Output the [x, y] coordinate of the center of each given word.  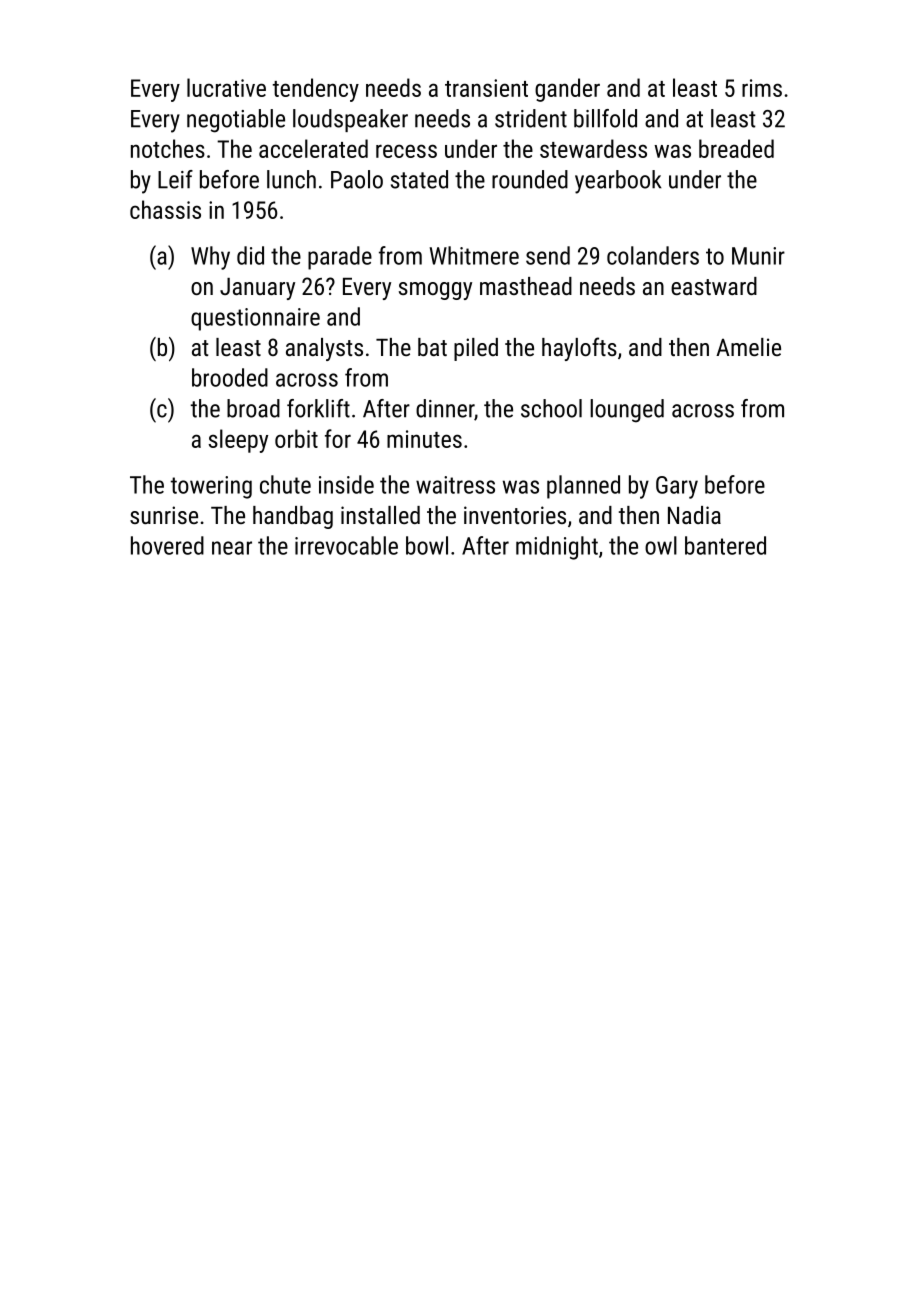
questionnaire [255, 319]
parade [340, 258]
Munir [758, 256]
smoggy [435, 291]
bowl [427, 545]
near [232, 548]
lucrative [226, 87]
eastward [714, 286]
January [257, 289]
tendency [316, 90]
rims [762, 88]
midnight [557, 548]
